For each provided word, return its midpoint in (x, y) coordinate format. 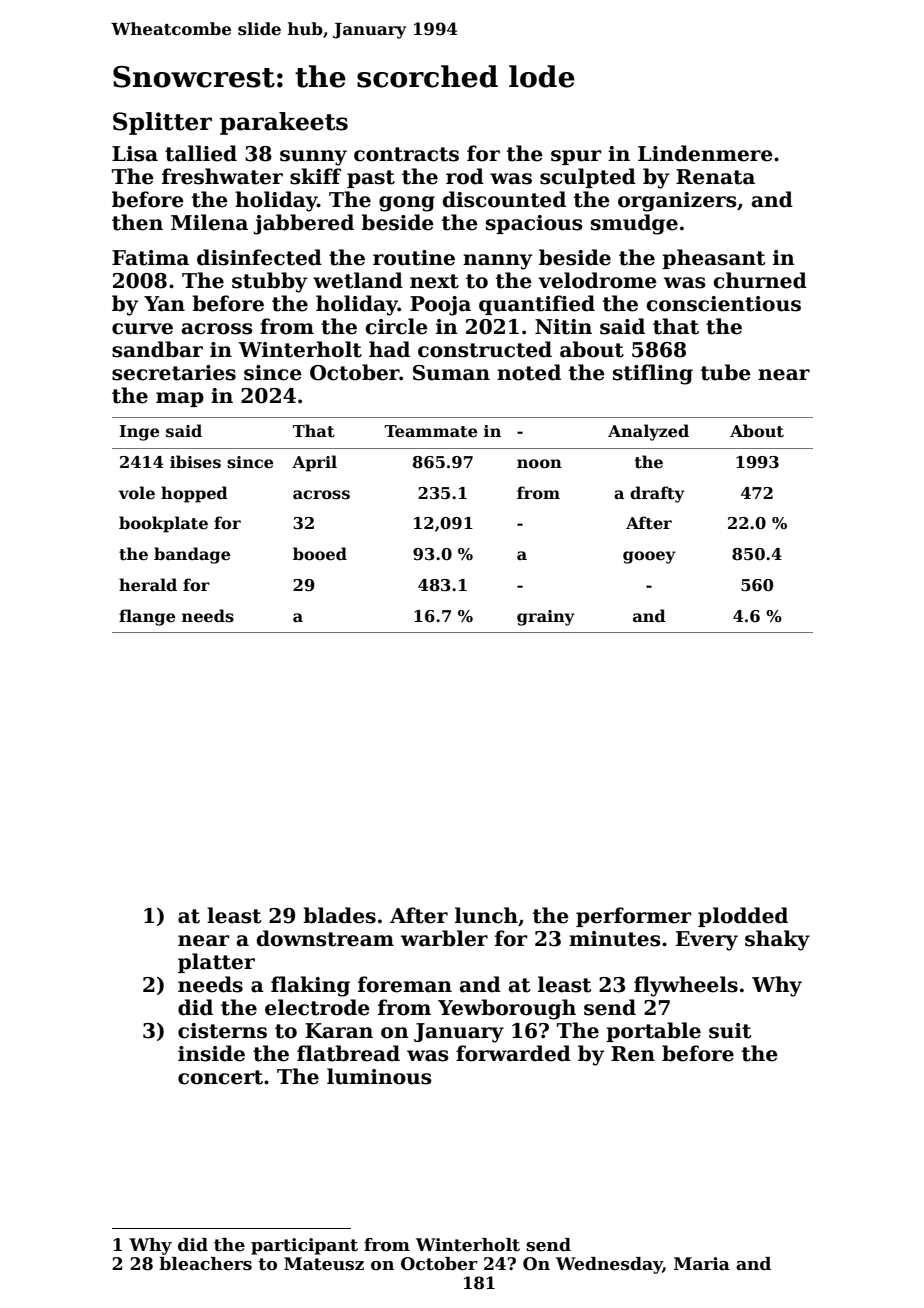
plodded (743, 917)
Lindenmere (705, 153)
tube (726, 372)
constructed (485, 349)
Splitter (162, 123)
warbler (444, 938)
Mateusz (324, 1264)
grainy (546, 618)
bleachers (205, 1264)
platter (216, 963)
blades (339, 915)
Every (707, 941)
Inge (139, 433)
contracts (406, 154)
